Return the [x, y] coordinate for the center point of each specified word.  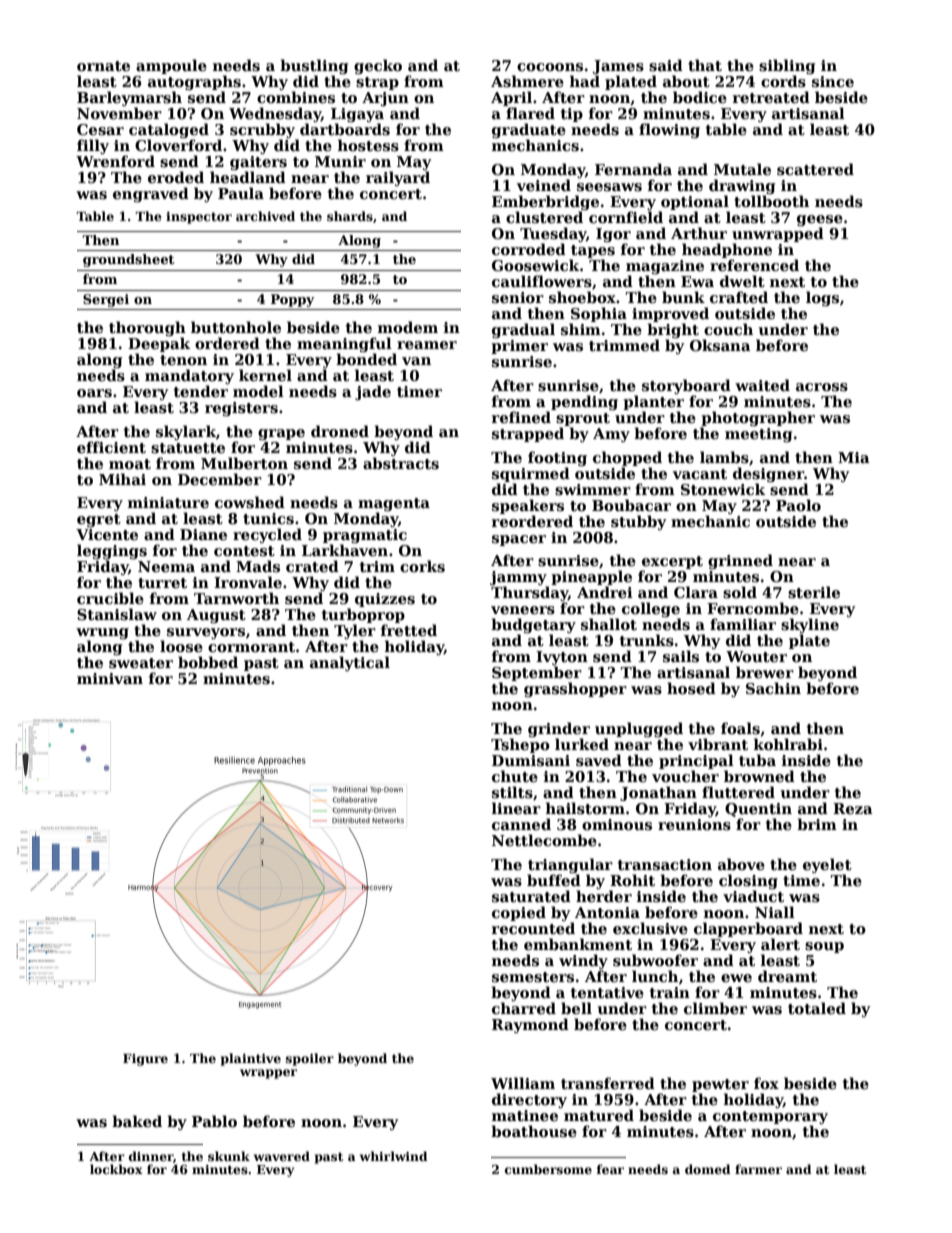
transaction [665, 864]
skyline [810, 625]
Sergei [106, 300]
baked [137, 1121]
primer [519, 347]
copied [519, 913]
